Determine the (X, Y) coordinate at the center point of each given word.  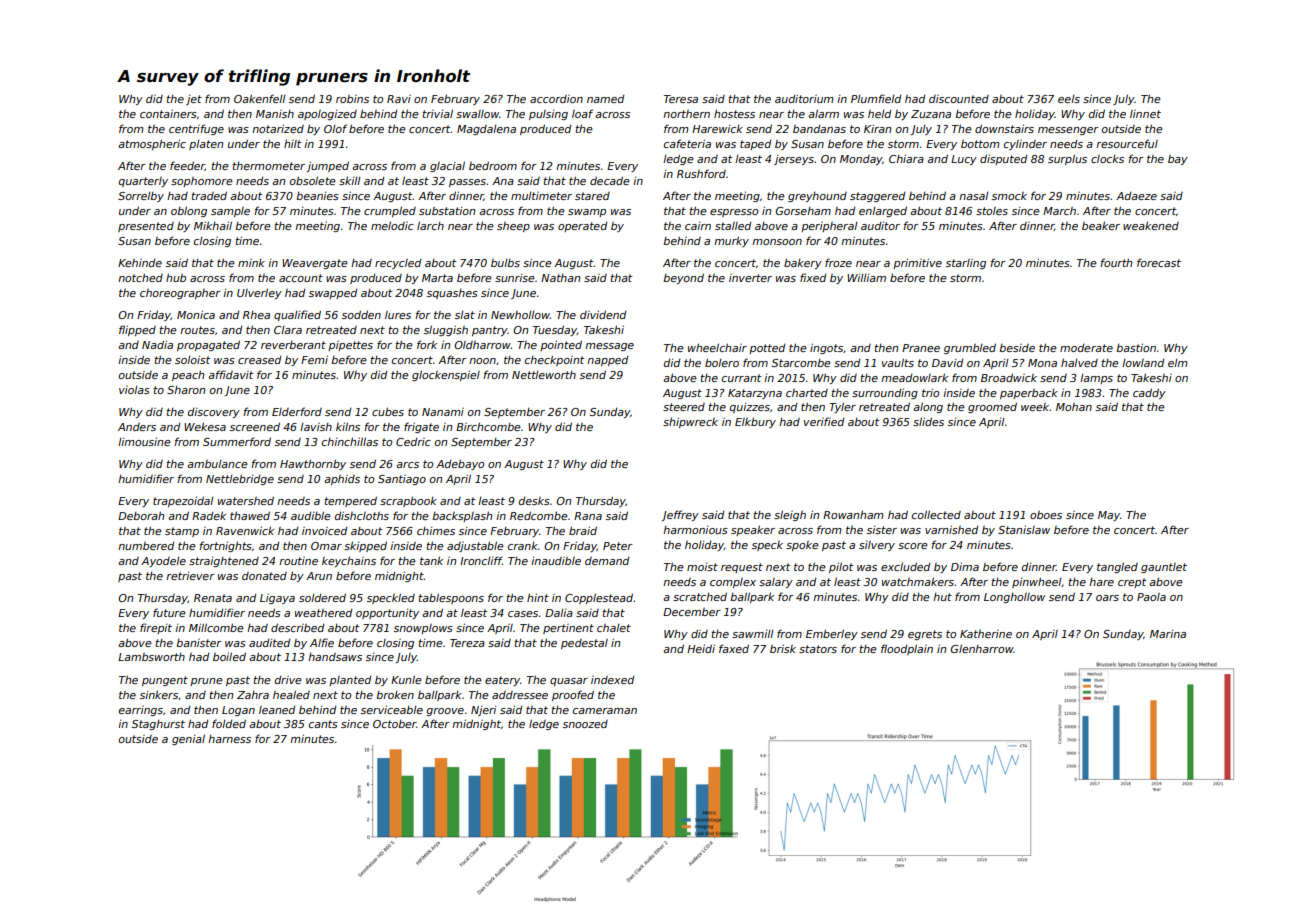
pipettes (350, 346)
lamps (1096, 379)
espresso (734, 213)
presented (146, 227)
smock (1009, 196)
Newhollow (520, 315)
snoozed (585, 724)
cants (323, 724)
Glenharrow (982, 648)
